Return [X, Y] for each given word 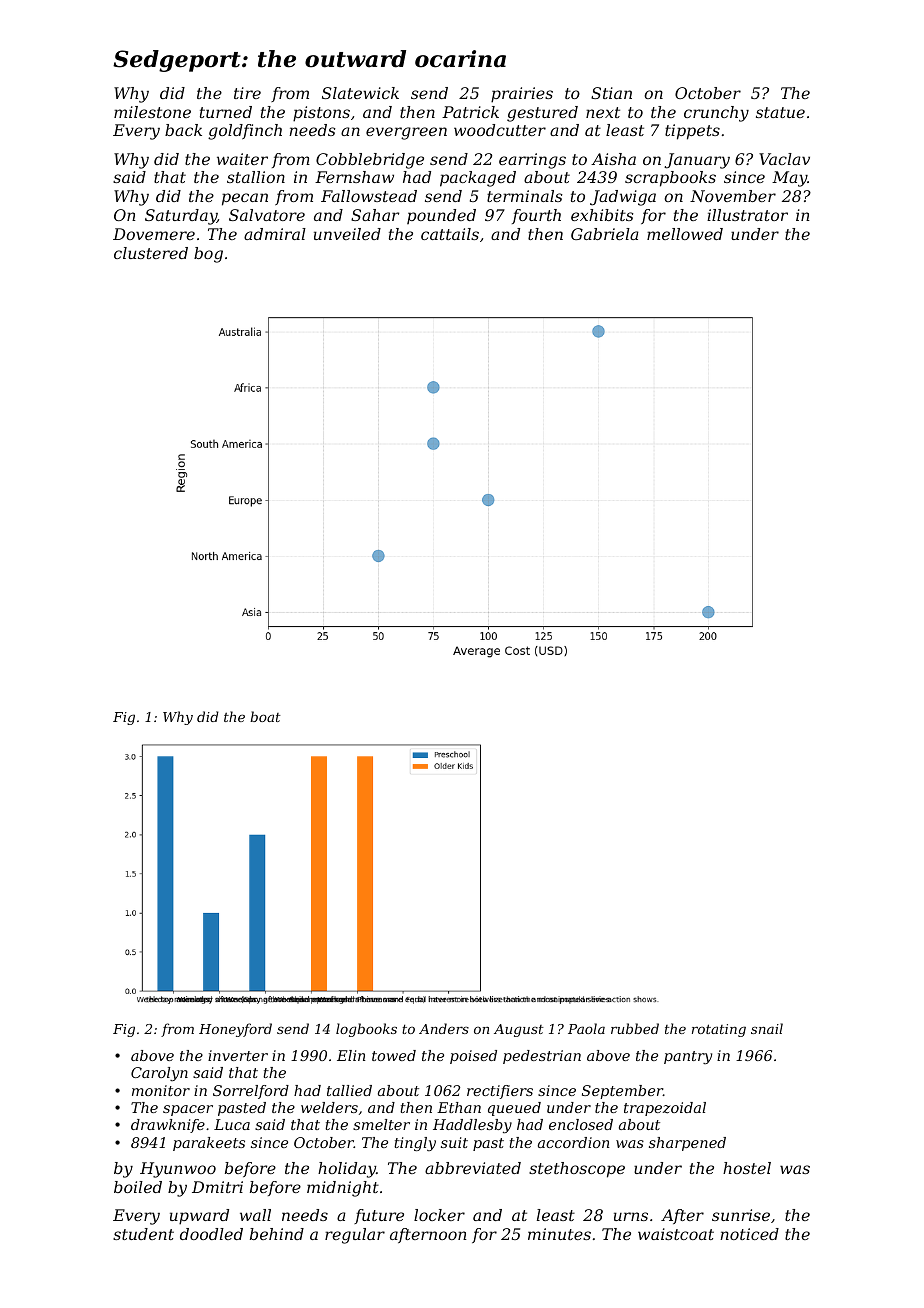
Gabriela [605, 234]
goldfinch [245, 132]
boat [265, 716]
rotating [719, 1030]
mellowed [685, 234]
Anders [444, 1028]
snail [767, 1028]
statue [780, 112]
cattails [450, 234]
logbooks [366, 1030]
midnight [343, 1189]
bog [208, 255]
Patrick [470, 112]
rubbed [635, 1028]
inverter [238, 1055]
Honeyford [235, 1030]
